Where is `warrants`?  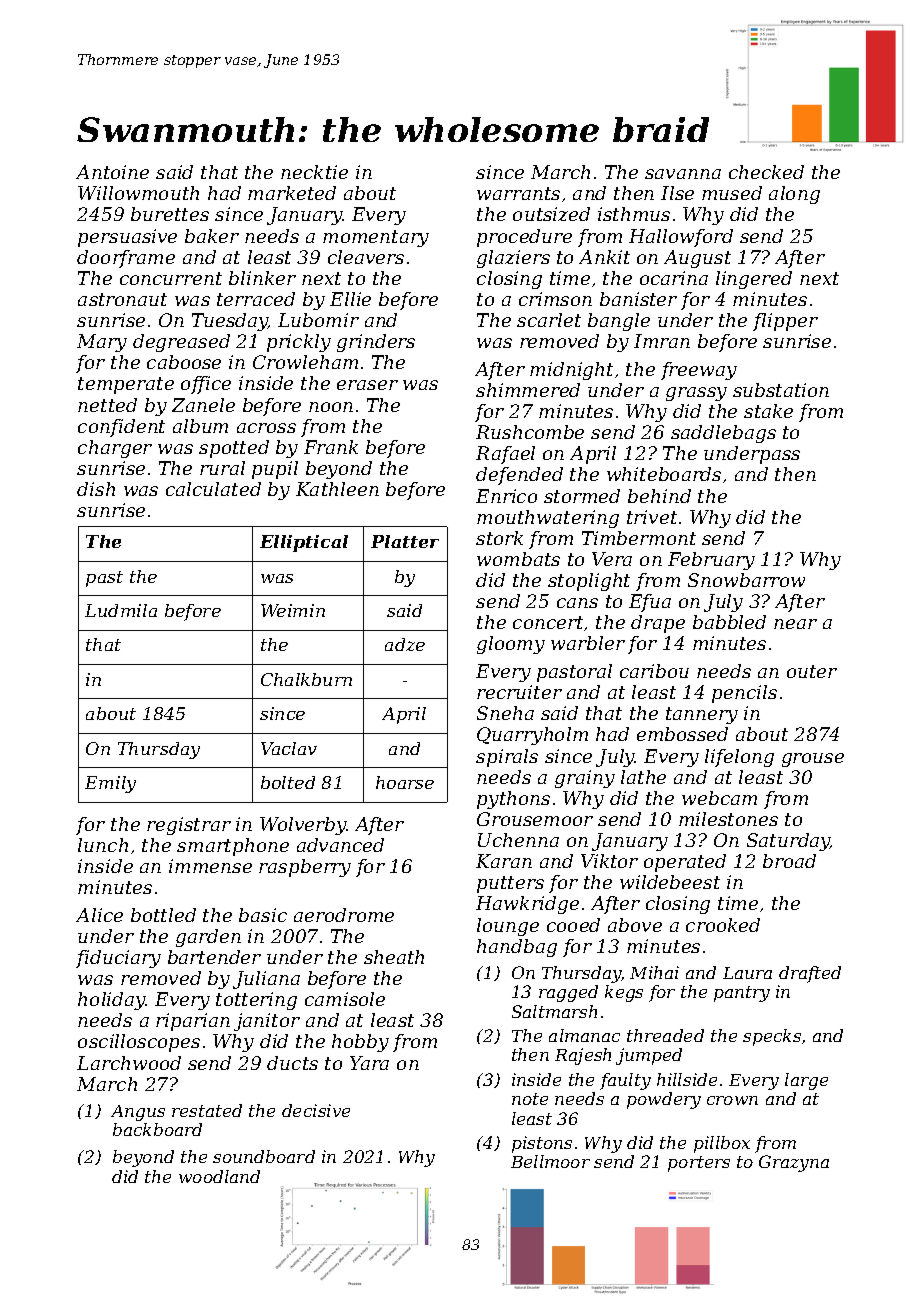 warrants is located at coordinates (518, 193).
